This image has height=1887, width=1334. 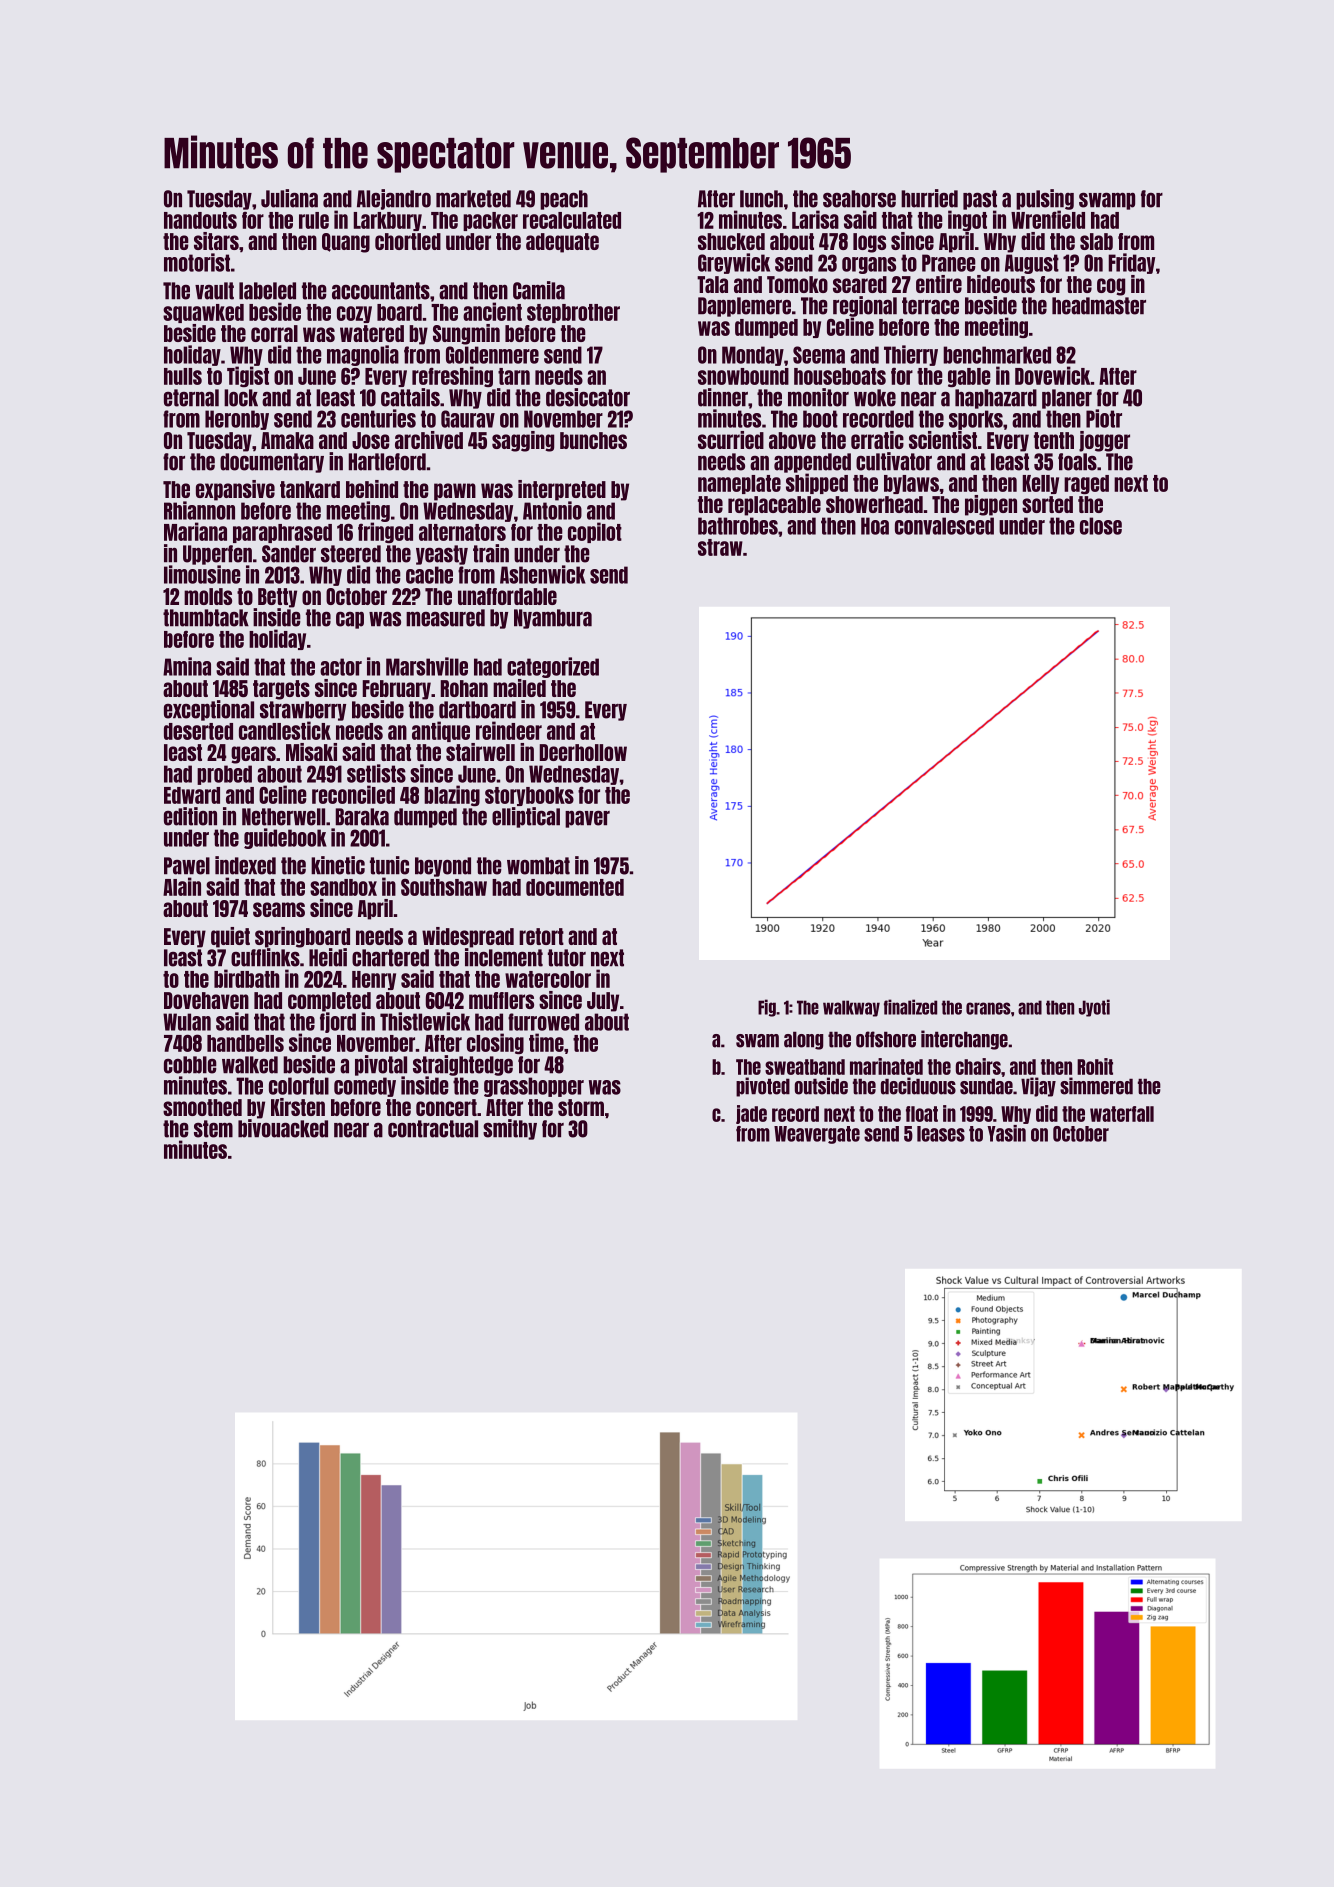 I want to click on stem, so click(x=213, y=1129).
